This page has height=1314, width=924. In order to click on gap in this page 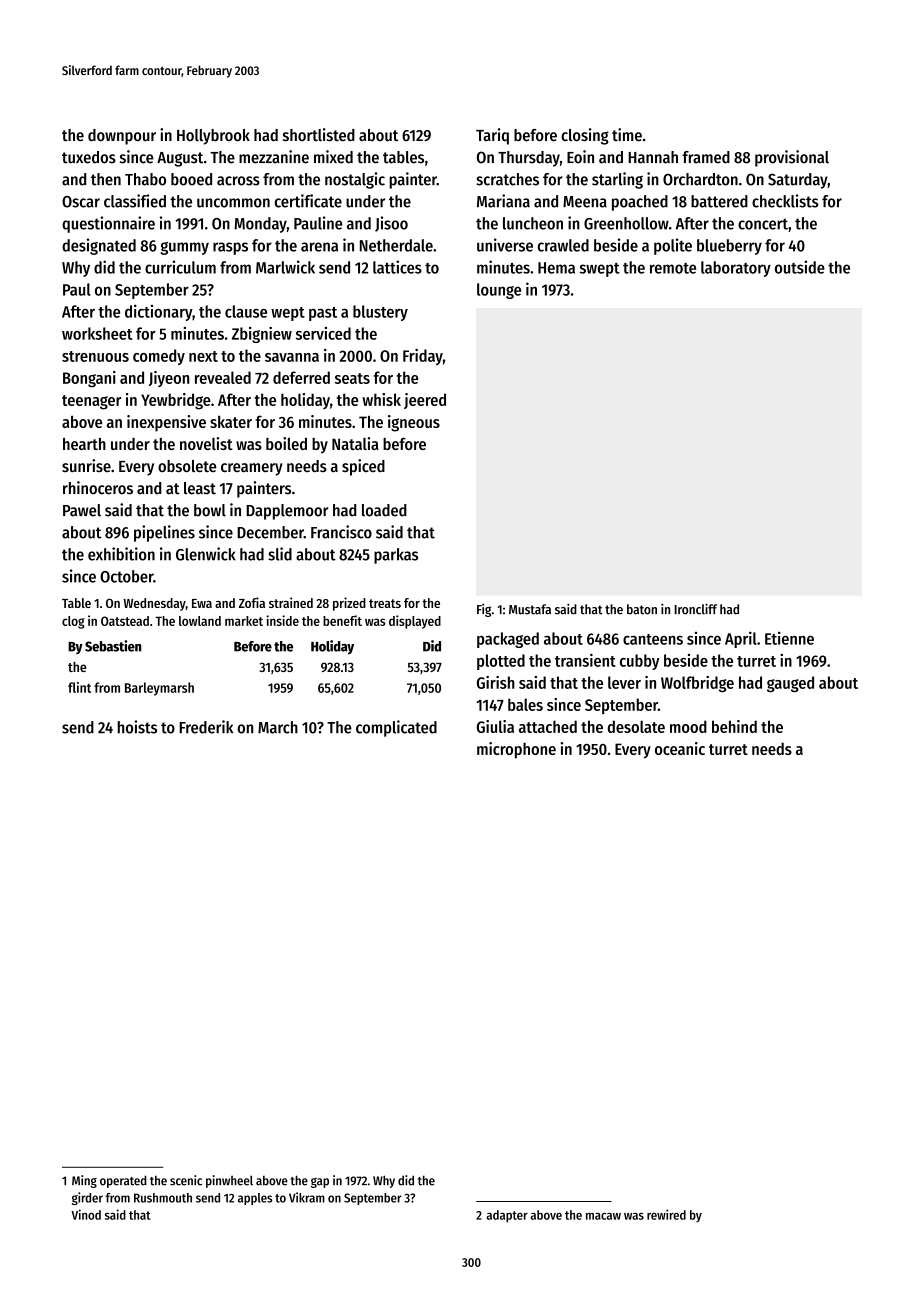, I will do `click(320, 1183)`.
